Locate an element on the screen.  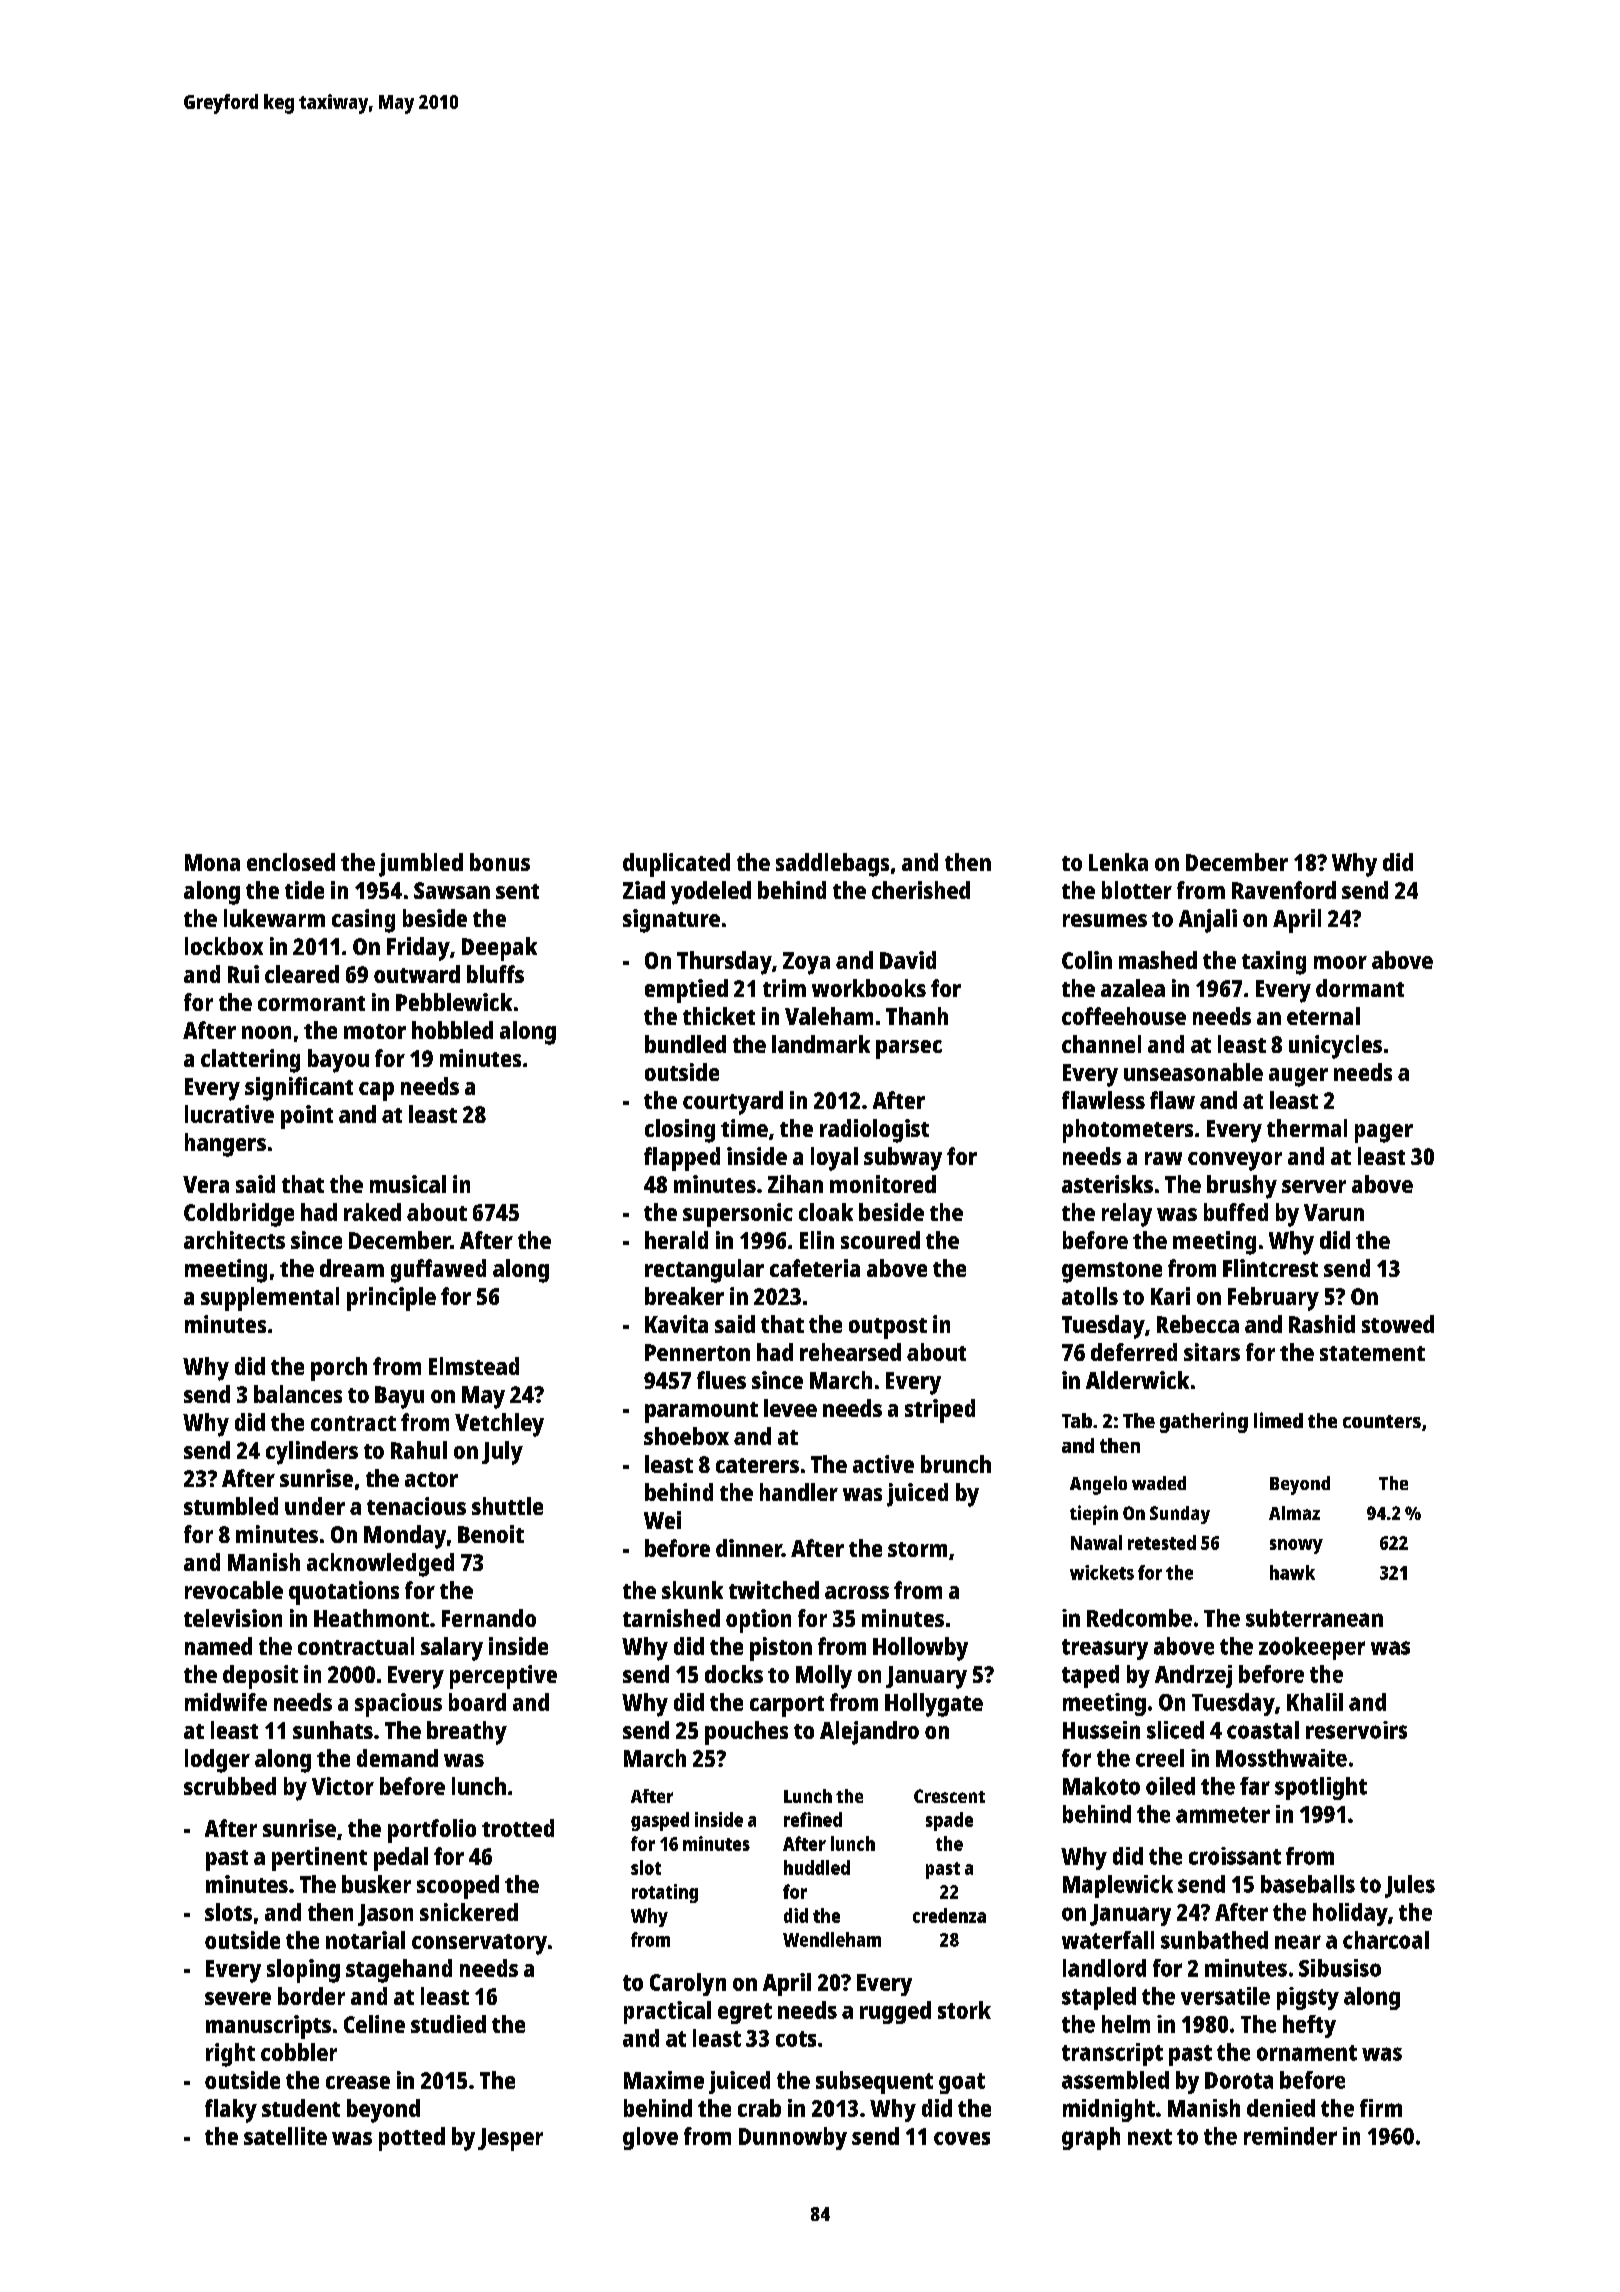
Vetchley is located at coordinates (499, 1425).
